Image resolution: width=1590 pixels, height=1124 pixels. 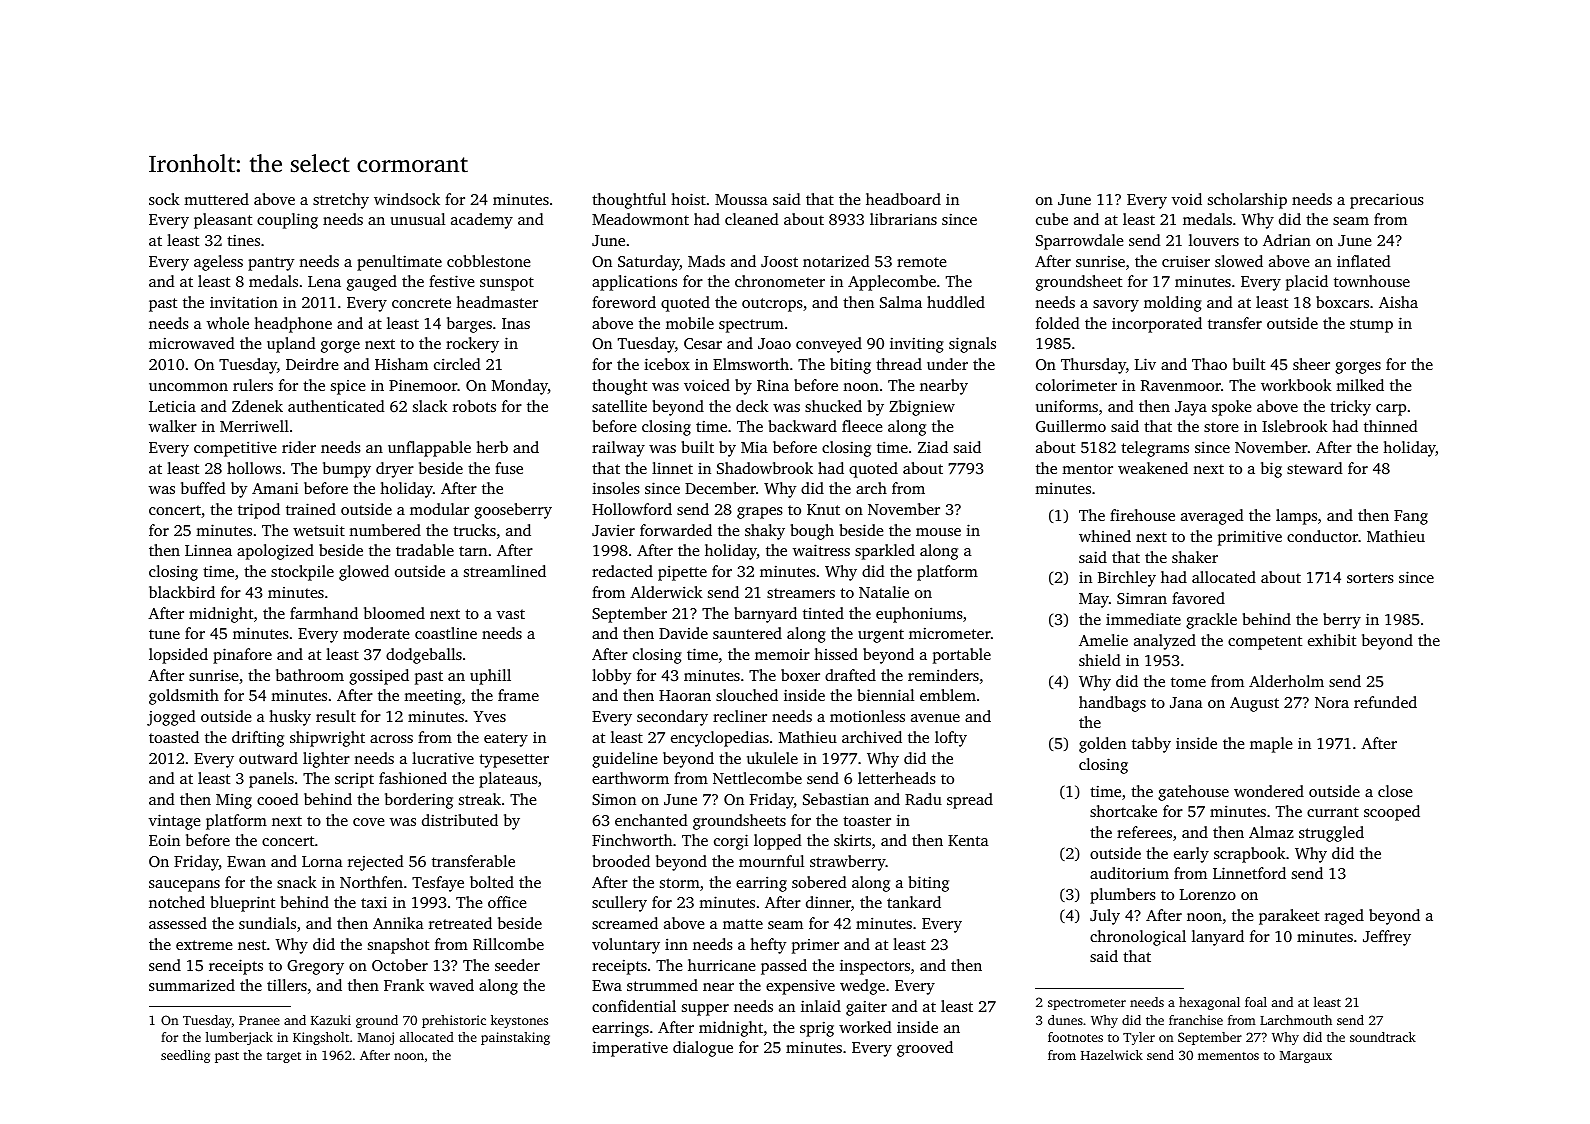 I want to click on October, so click(x=400, y=965).
